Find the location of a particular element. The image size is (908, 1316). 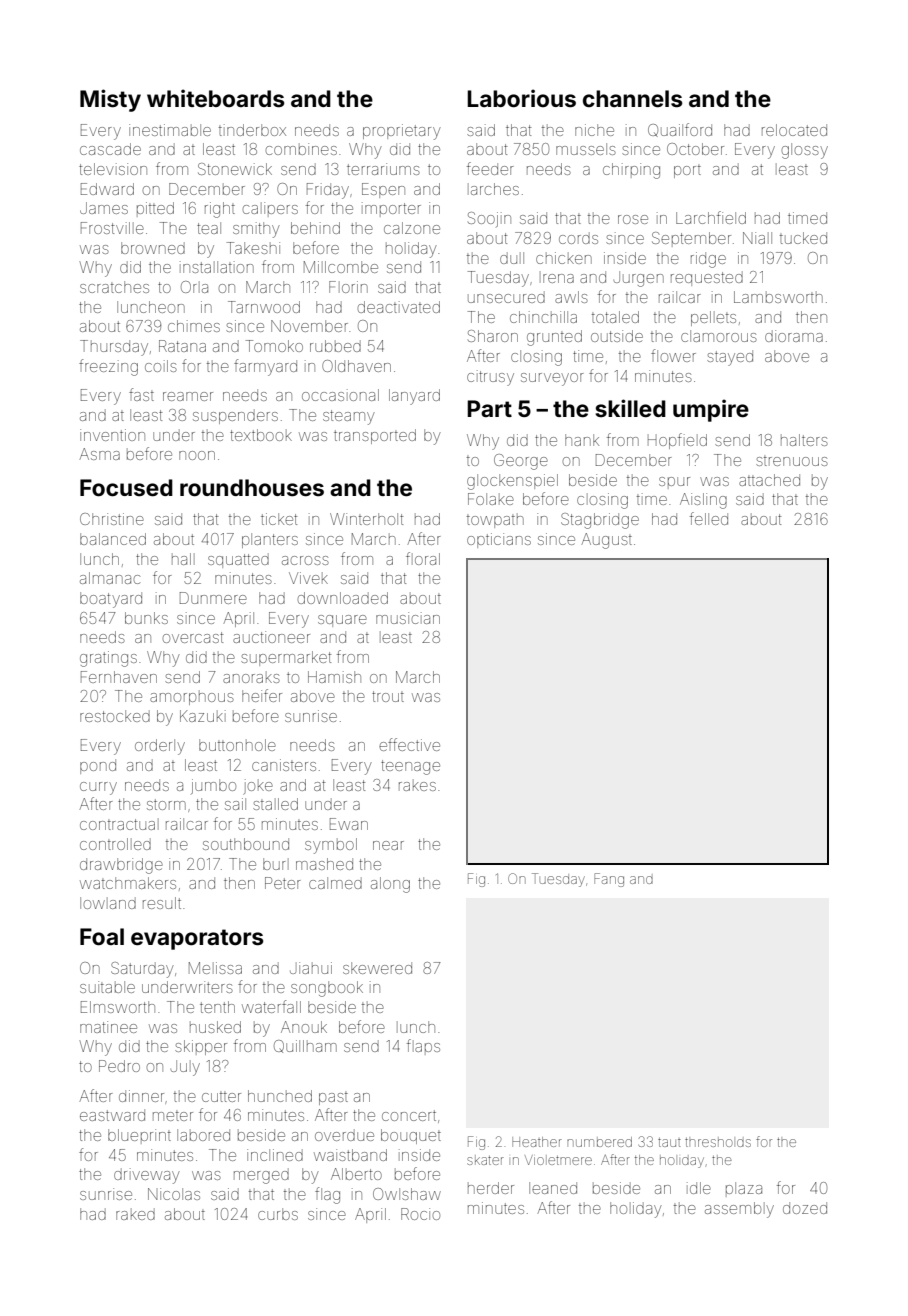

effective is located at coordinates (409, 744).
